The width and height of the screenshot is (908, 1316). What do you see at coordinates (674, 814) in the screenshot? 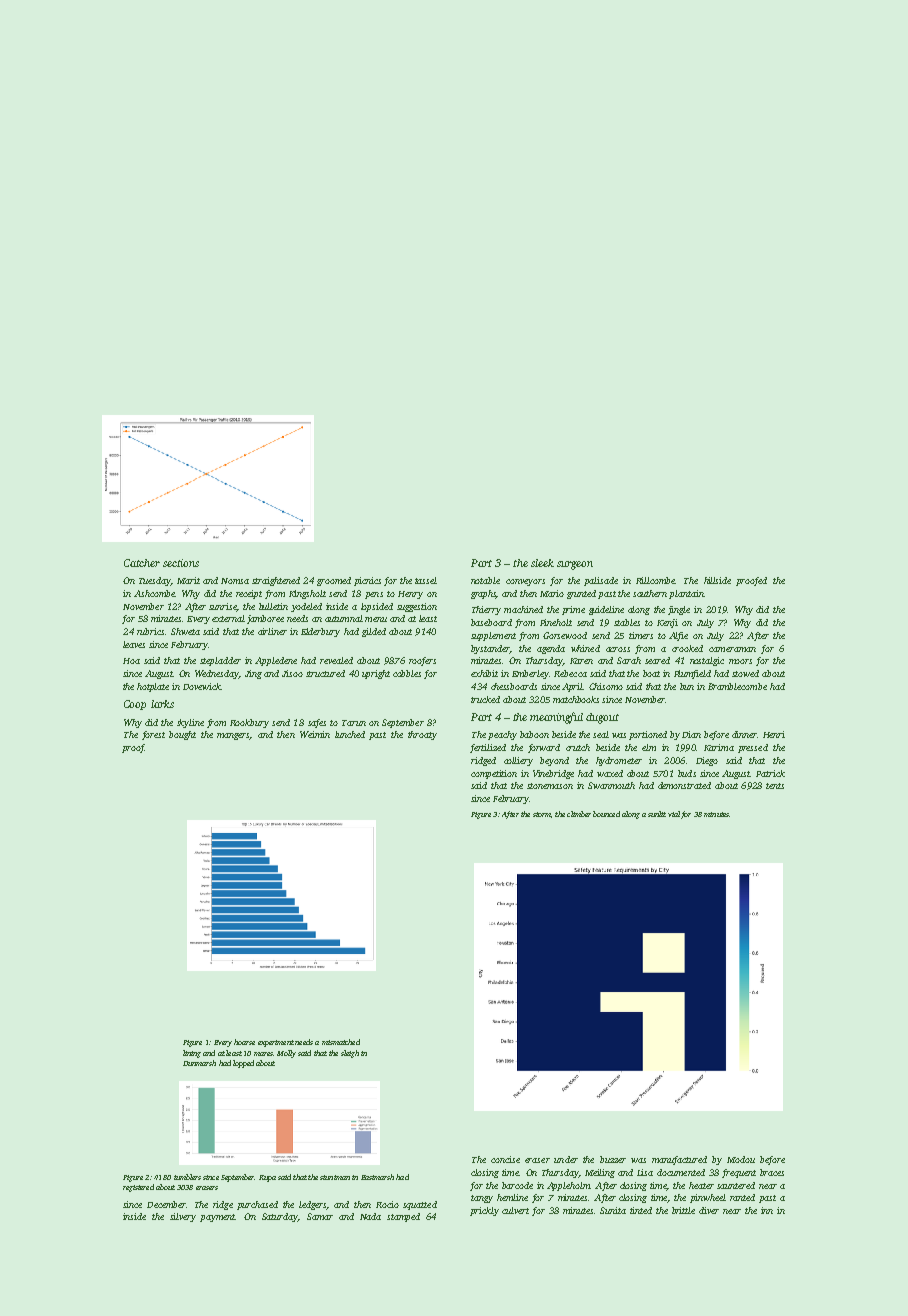
I see `vial` at bounding box center [674, 814].
